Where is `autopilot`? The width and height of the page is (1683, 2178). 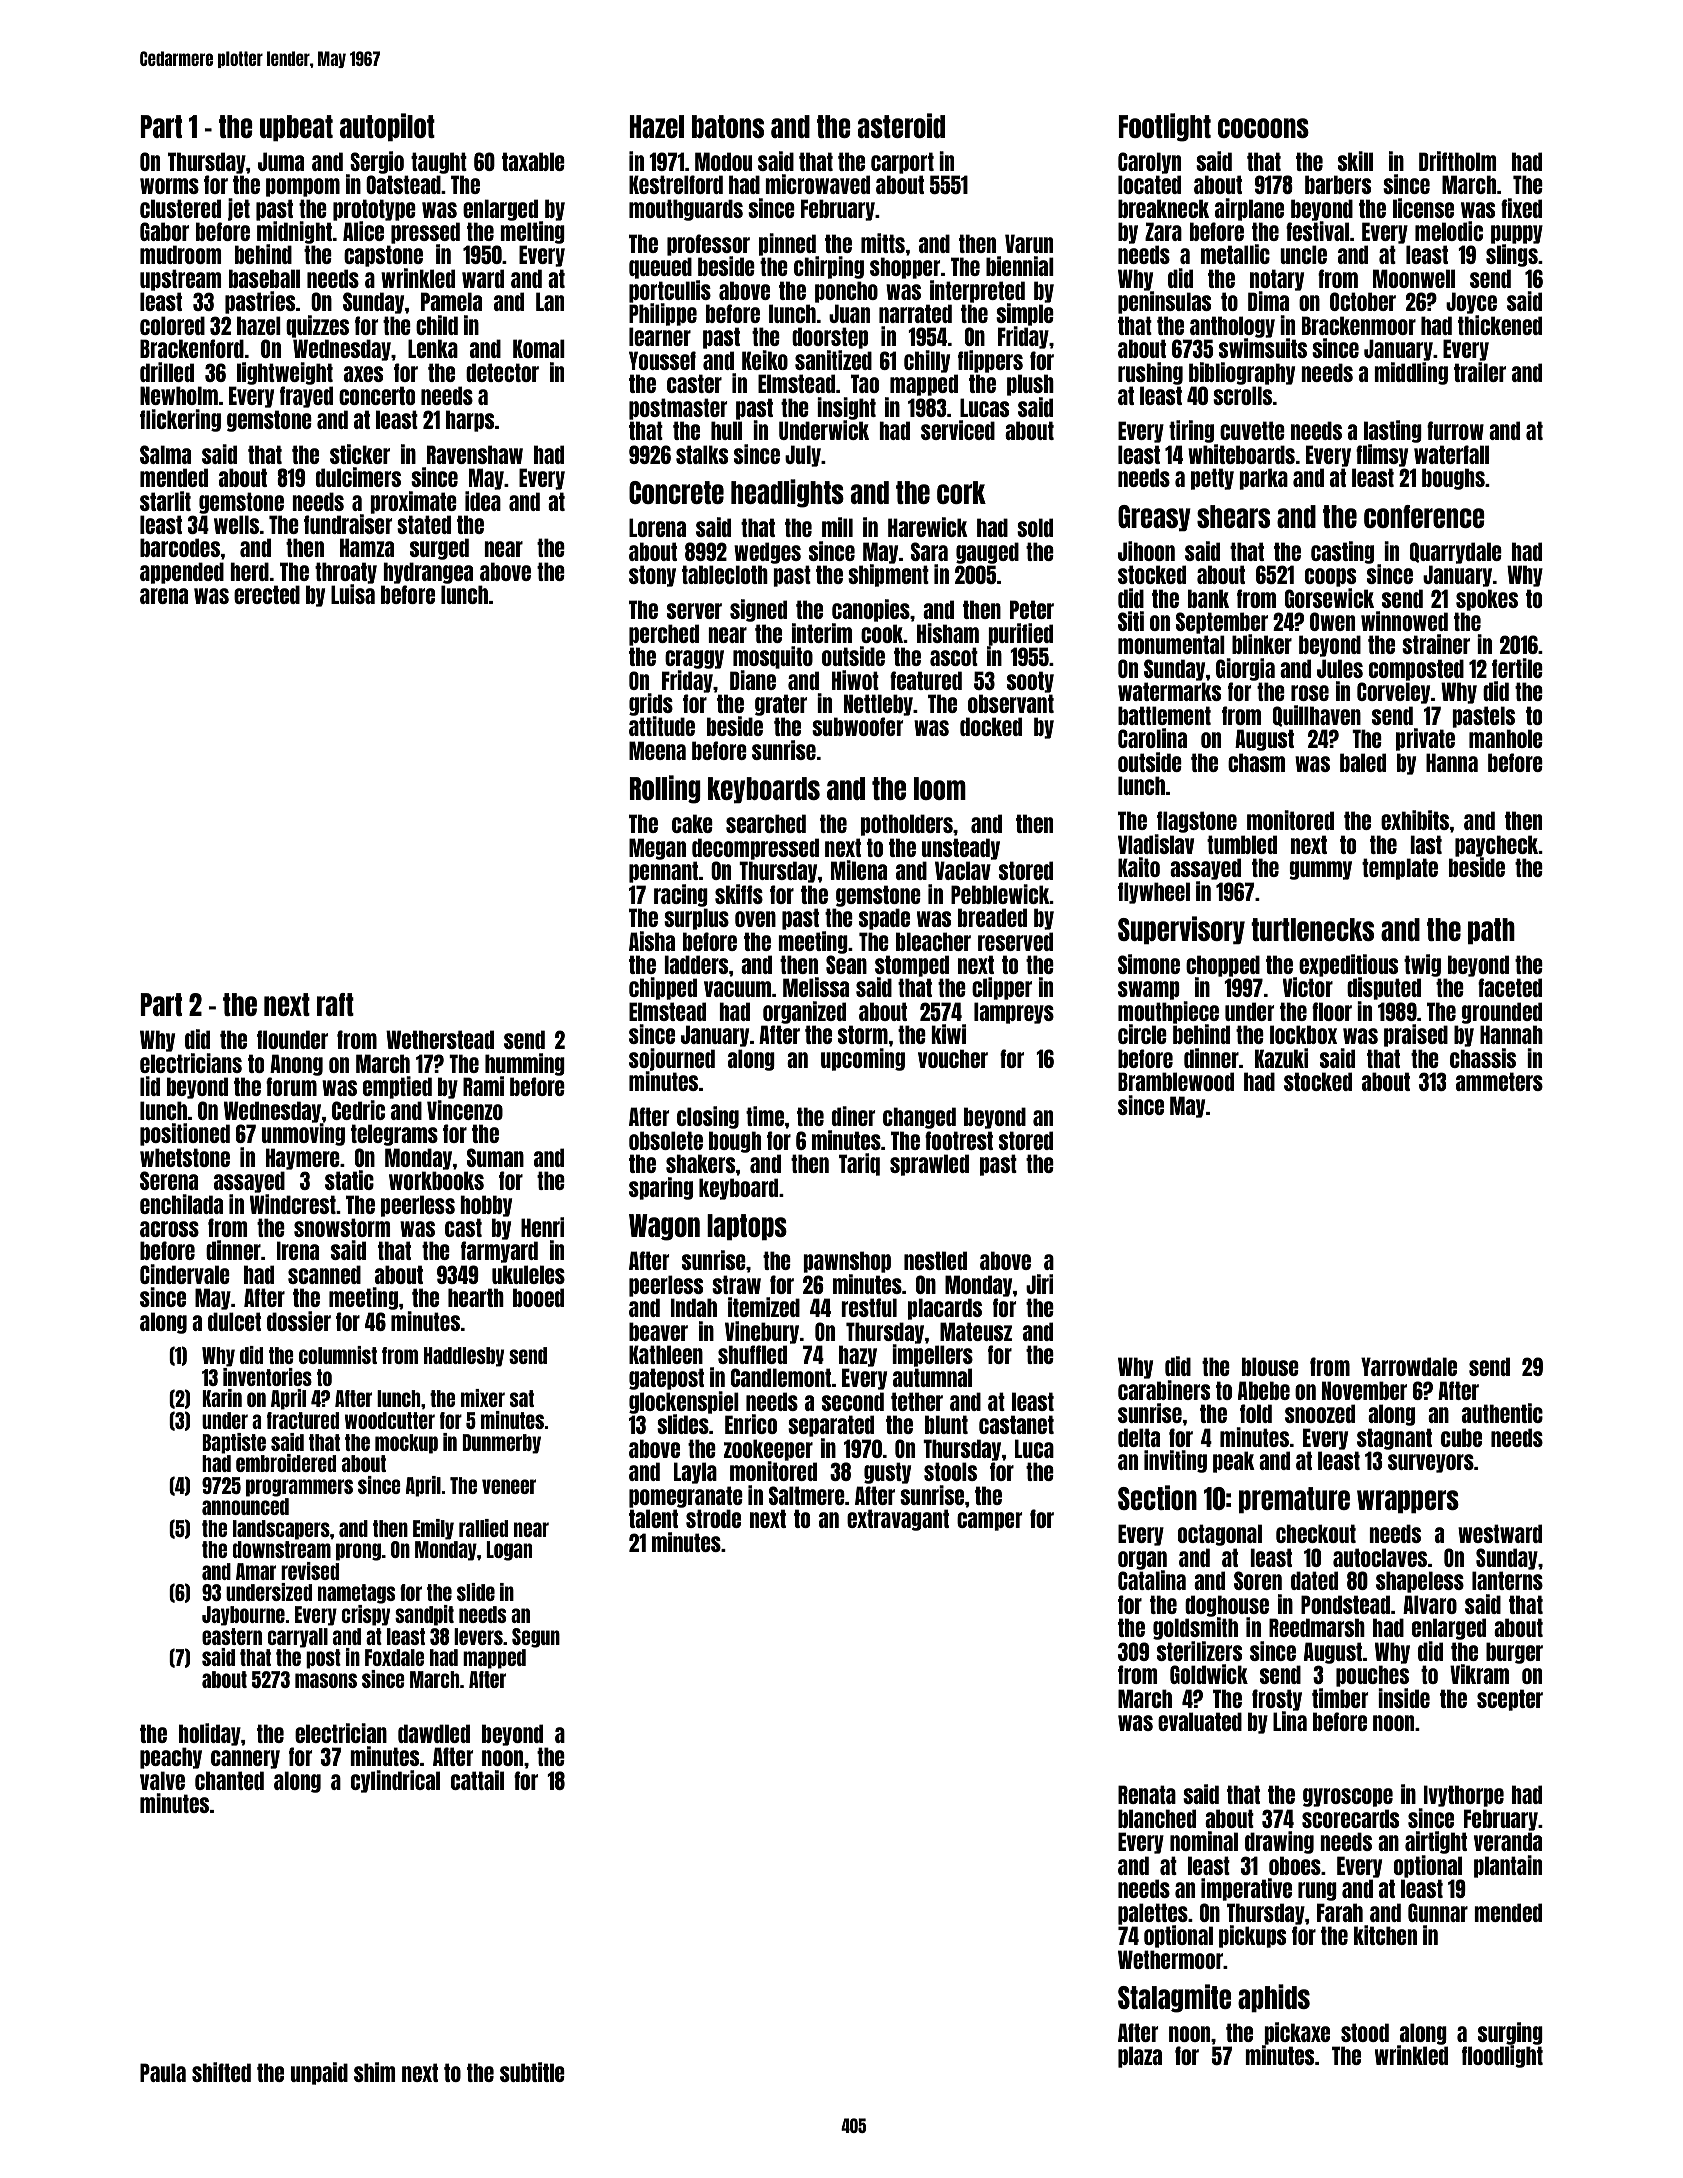
autopilot is located at coordinates (387, 127).
